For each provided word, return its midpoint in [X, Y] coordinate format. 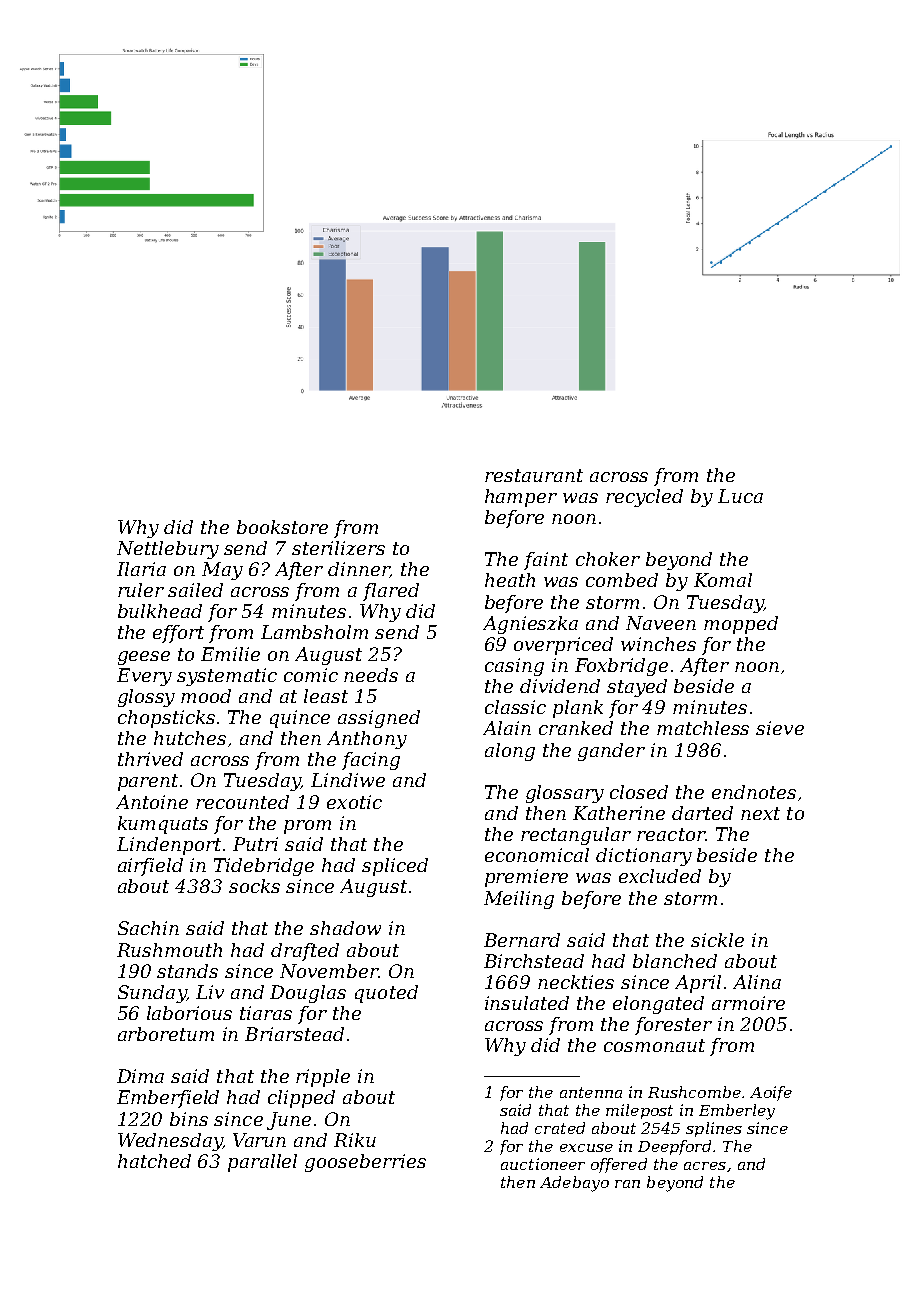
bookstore [282, 527]
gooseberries [365, 1163]
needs [371, 675]
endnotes [754, 792]
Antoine [152, 802]
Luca [740, 496]
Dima [140, 1076]
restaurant [534, 475]
